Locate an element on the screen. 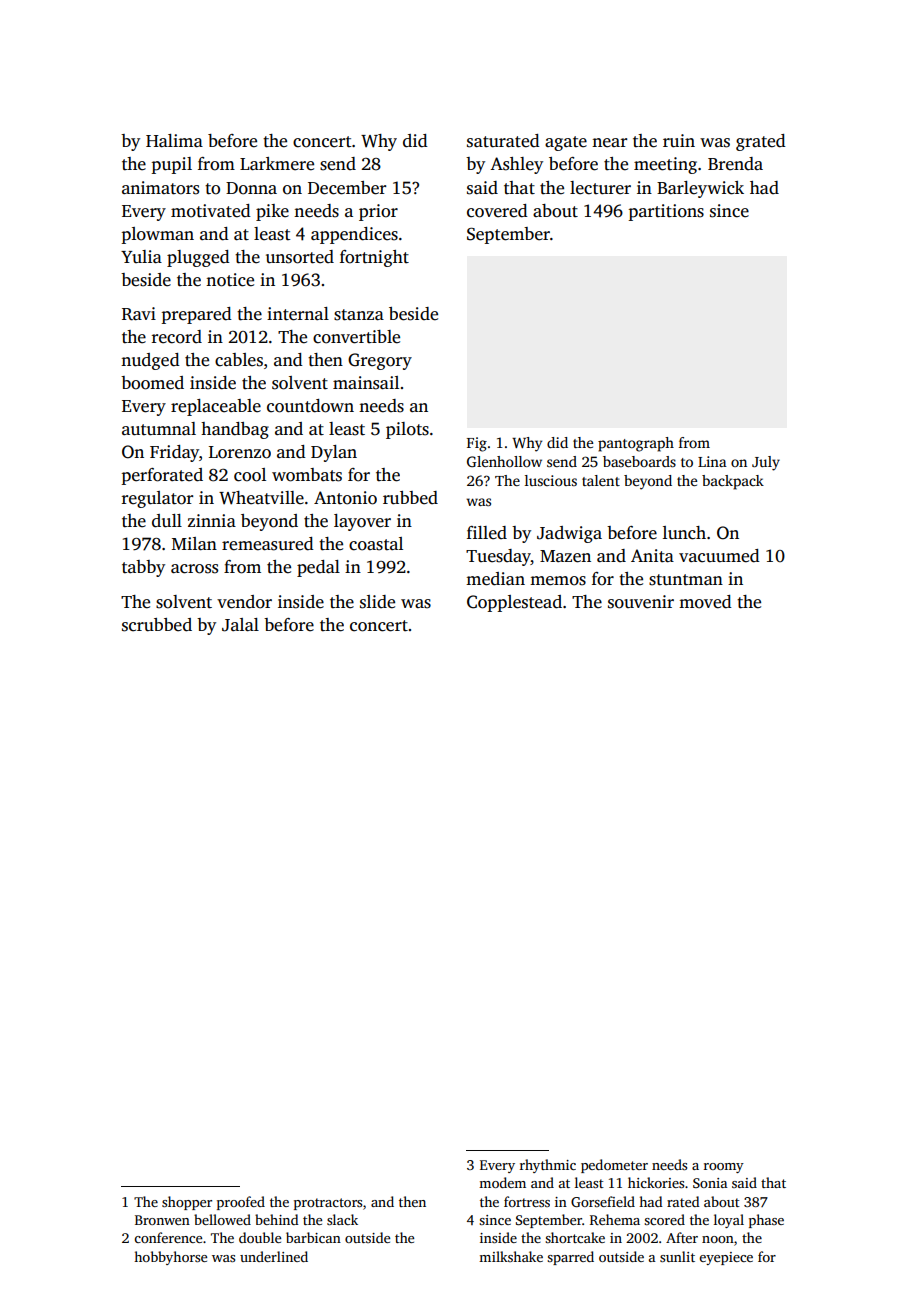 This screenshot has height=1316, width=908. agate is located at coordinates (566, 143).
